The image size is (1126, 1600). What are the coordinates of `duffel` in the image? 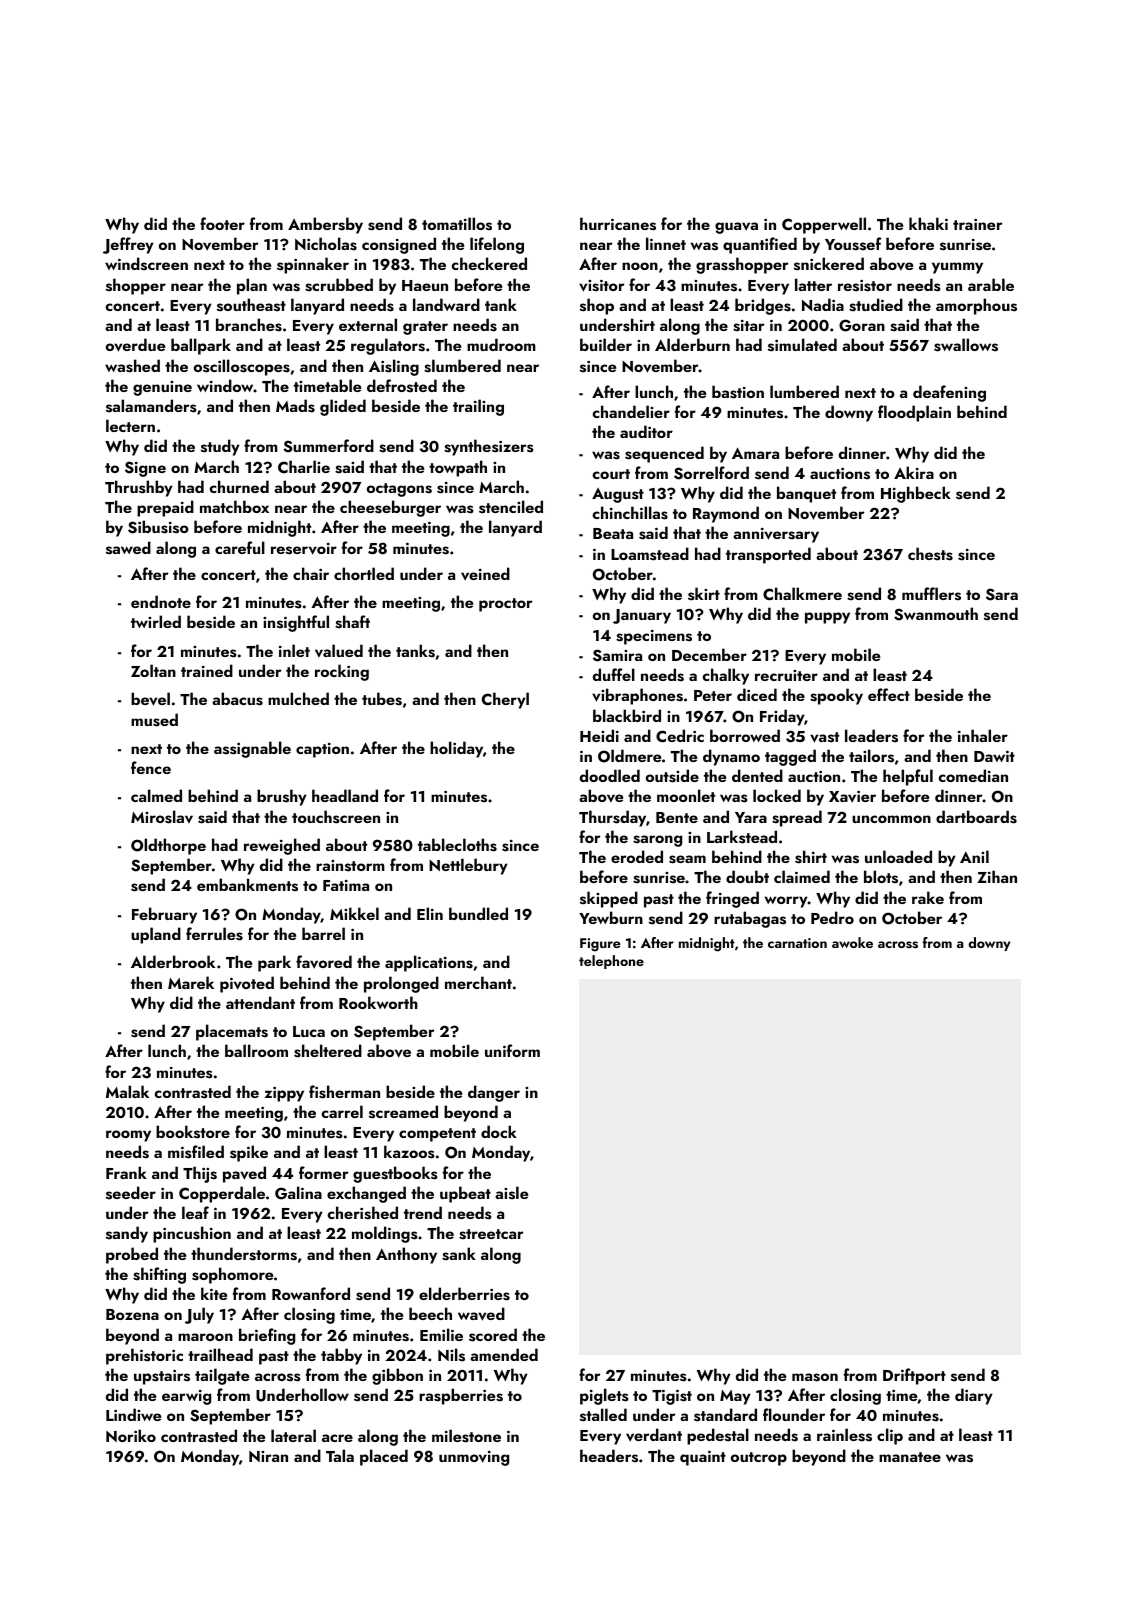 It's located at (614, 674).
